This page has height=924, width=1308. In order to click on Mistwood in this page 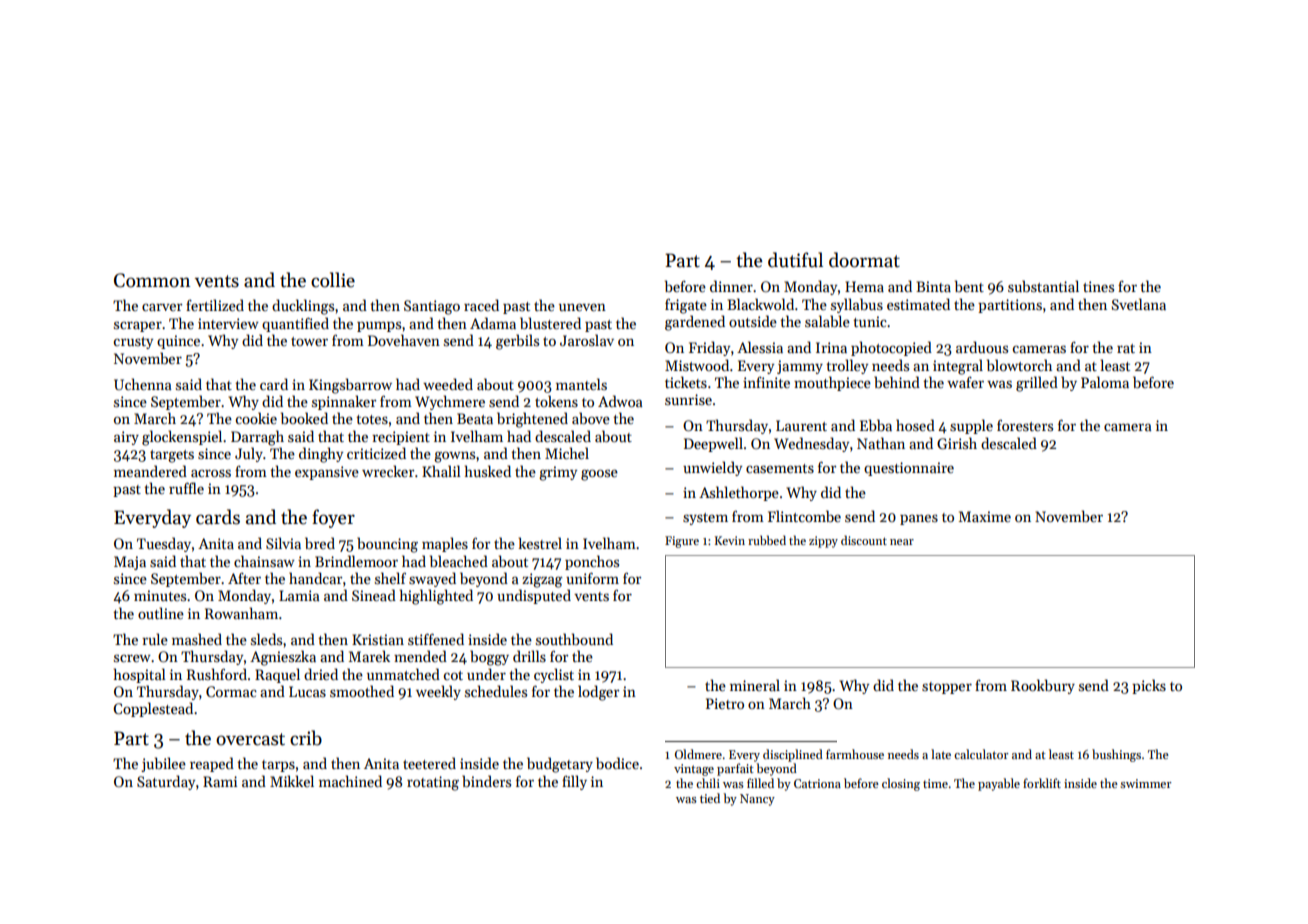, I will do `click(697, 365)`.
